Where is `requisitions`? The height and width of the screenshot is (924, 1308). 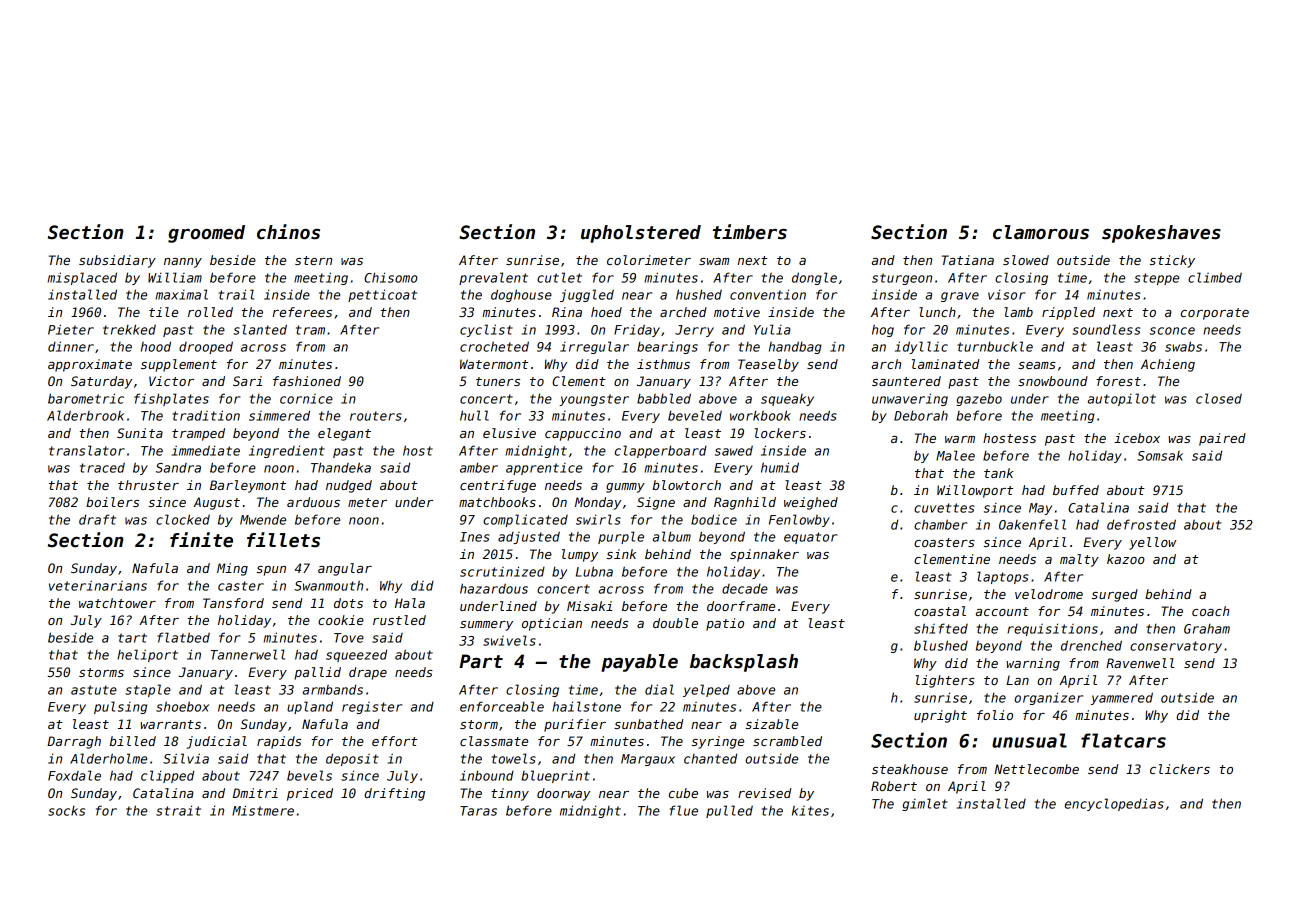 requisitions is located at coordinates (1052, 629).
